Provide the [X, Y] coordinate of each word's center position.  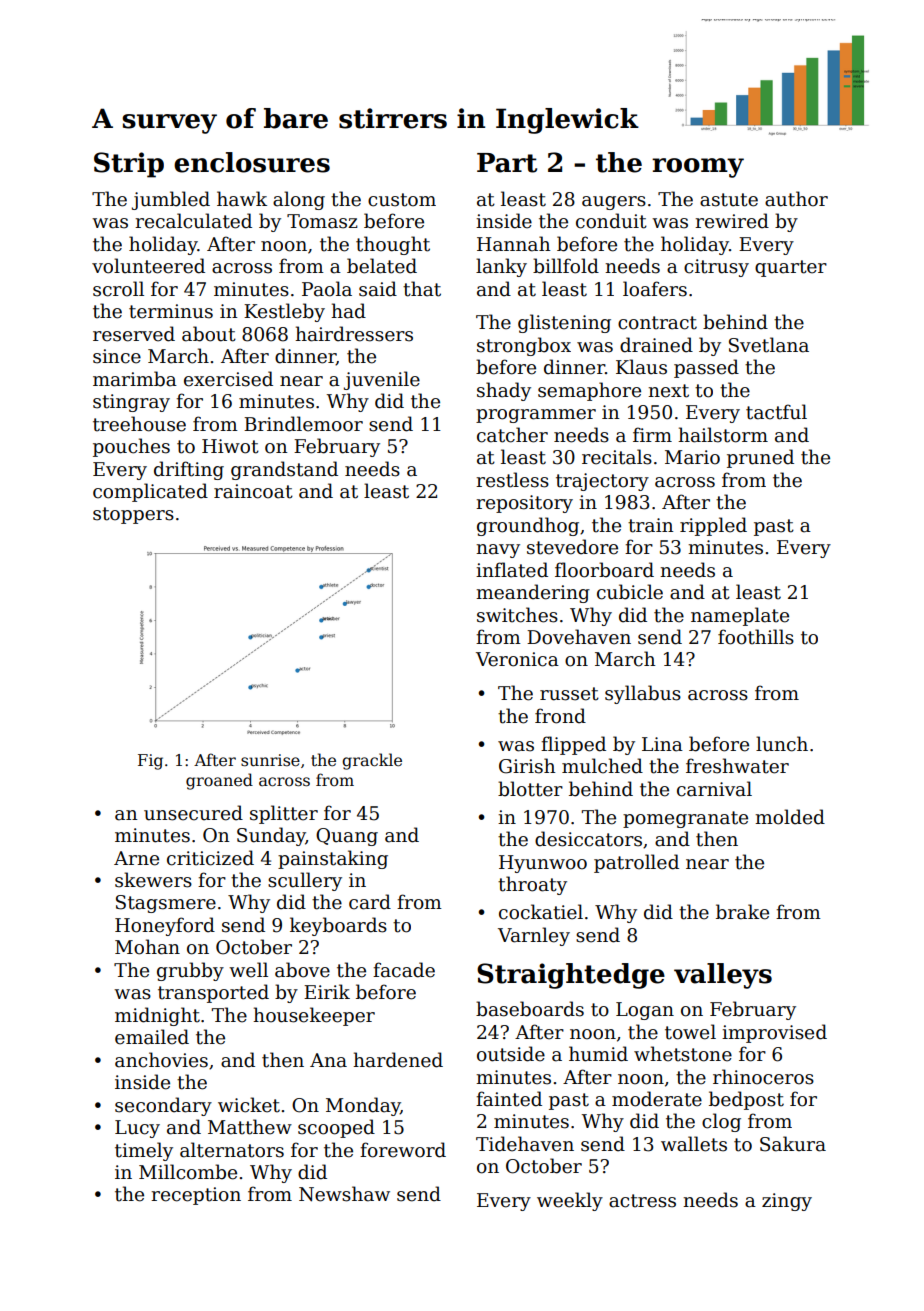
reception [196, 1196]
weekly [570, 1201]
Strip [129, 165]
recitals [617, 457]
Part [507, 163]
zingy [787, 1202]
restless [512, 480]
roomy [698, 168]
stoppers [133, 515]
